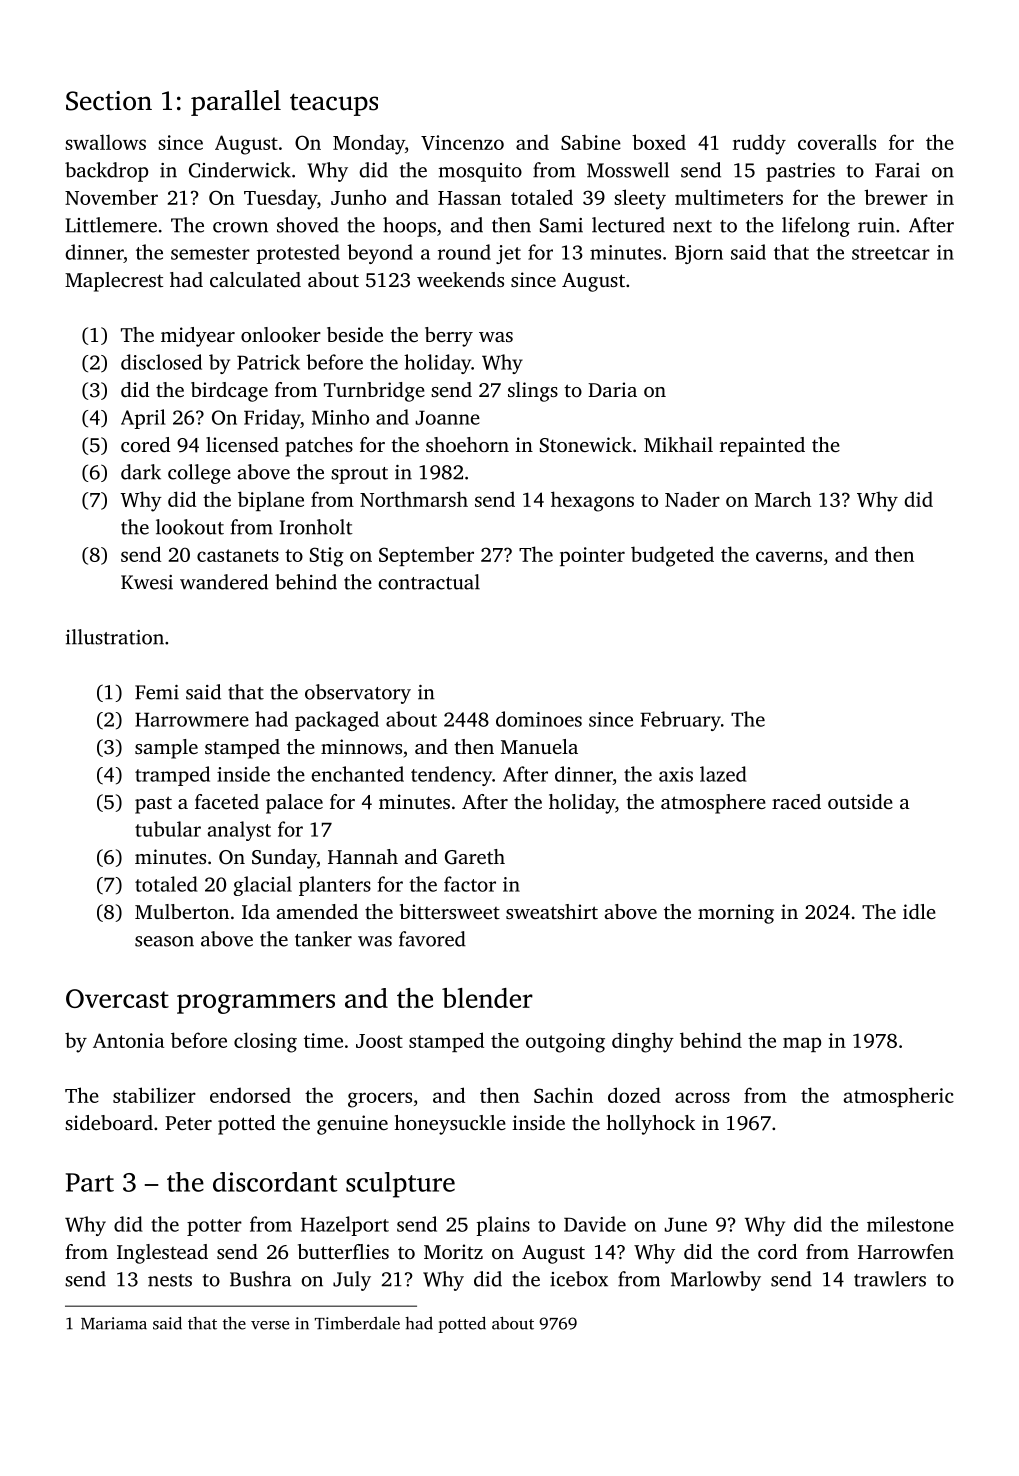 This image has height=1476, width=1019. I want to click on Section, so click(109, 101).
